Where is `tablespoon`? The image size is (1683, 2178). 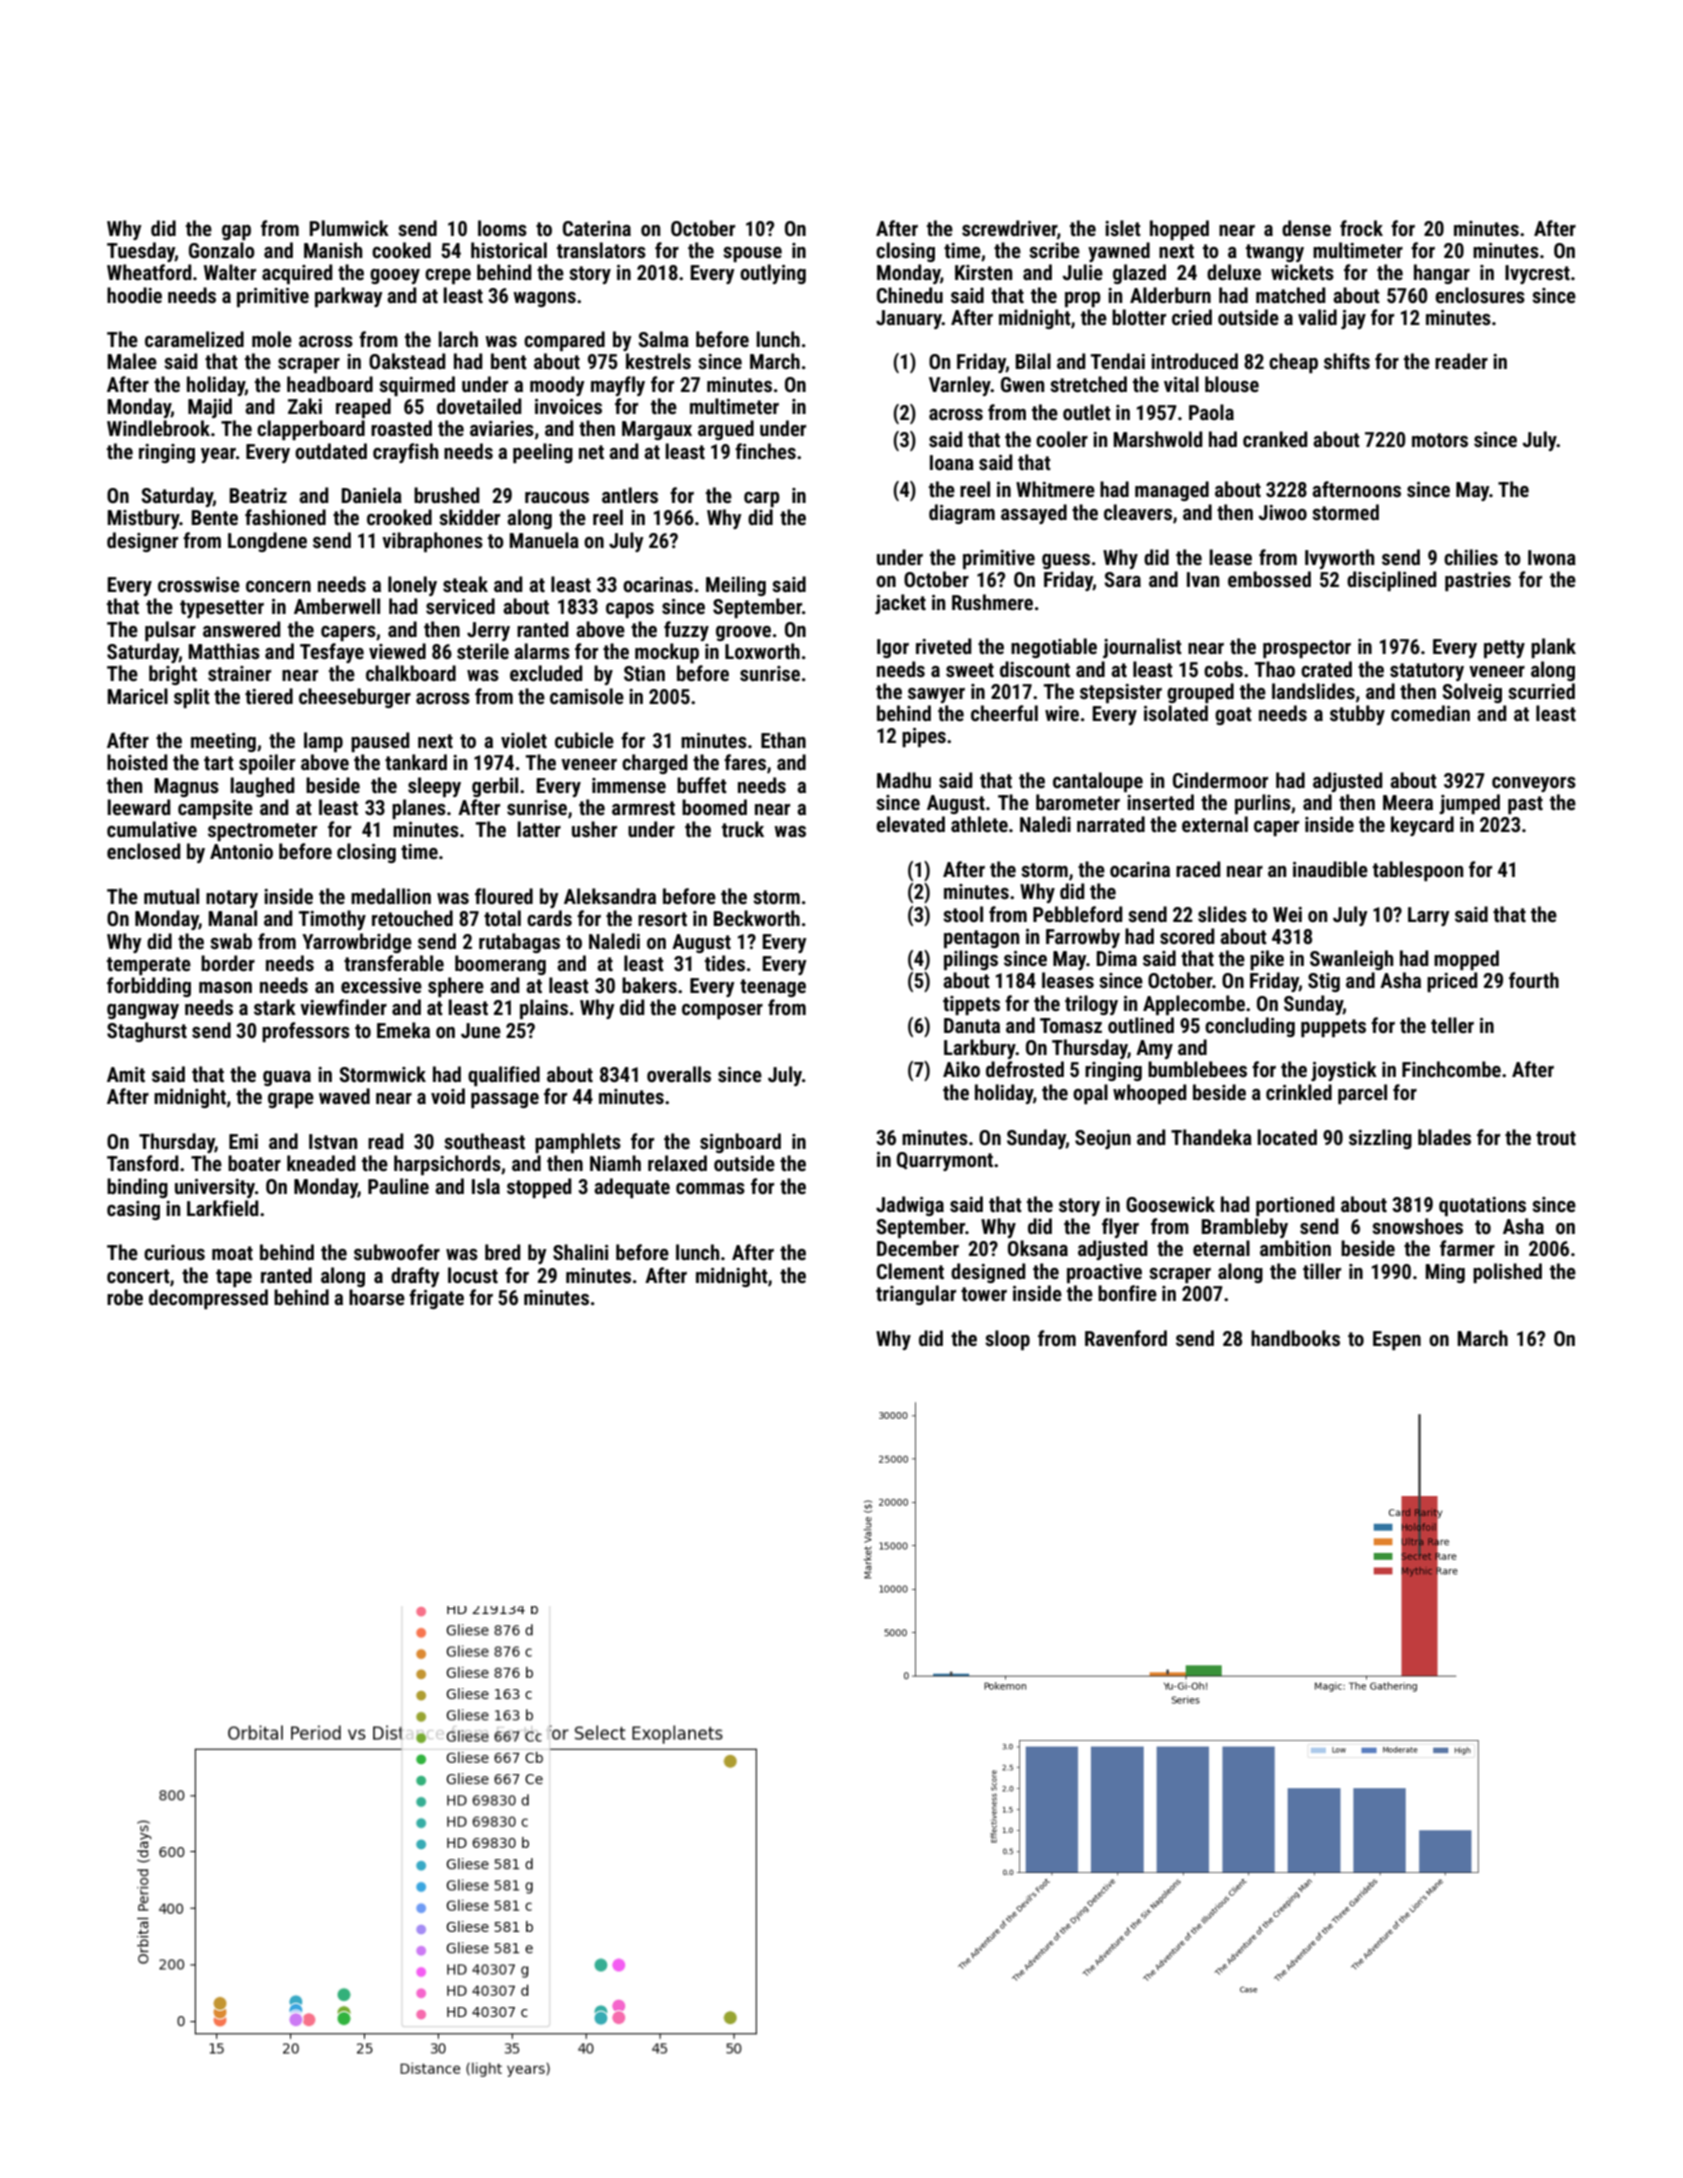 tablespoon is located at coordinates (1418, 871).
